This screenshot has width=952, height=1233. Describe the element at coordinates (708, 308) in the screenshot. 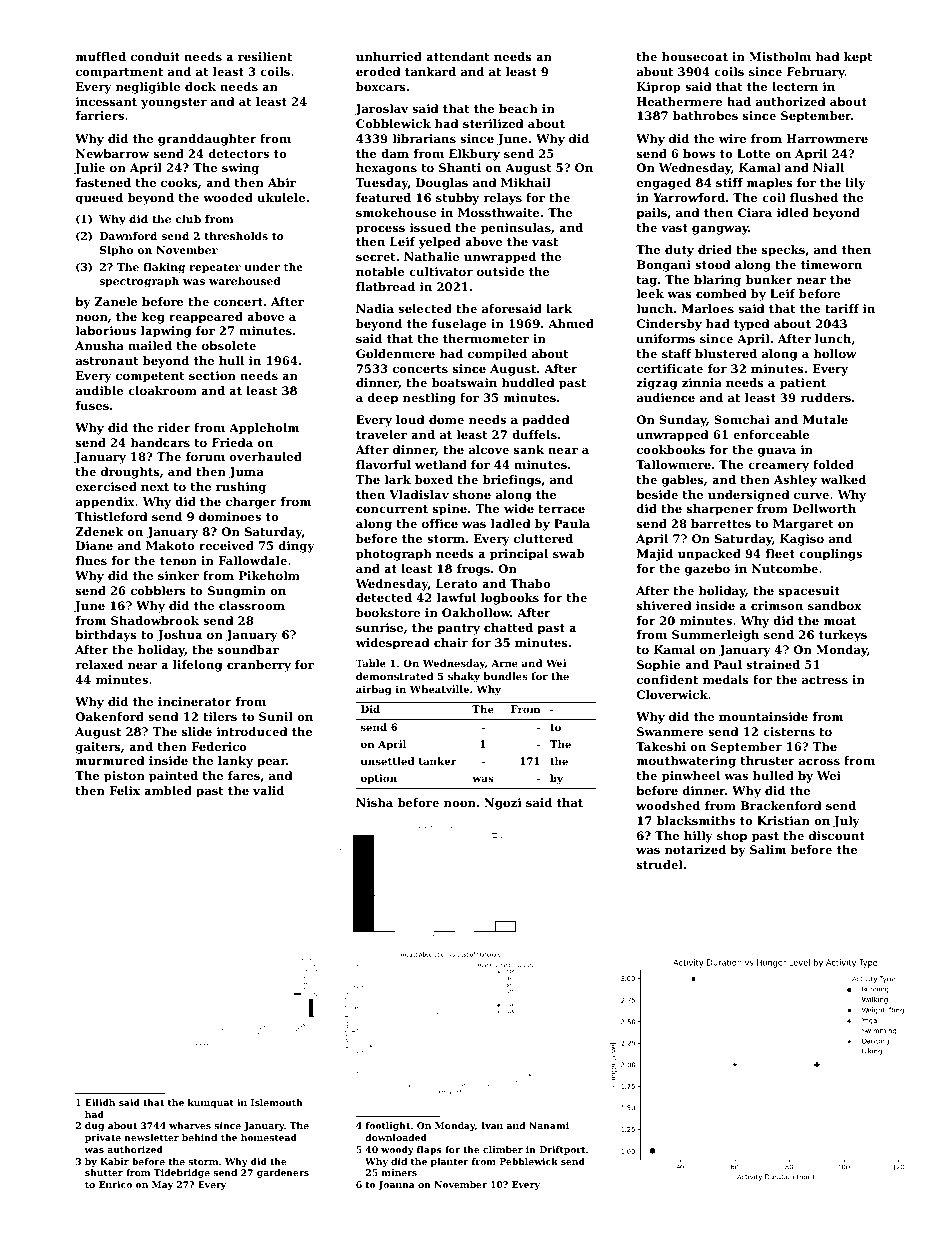

I see `Marloes` at that location.
